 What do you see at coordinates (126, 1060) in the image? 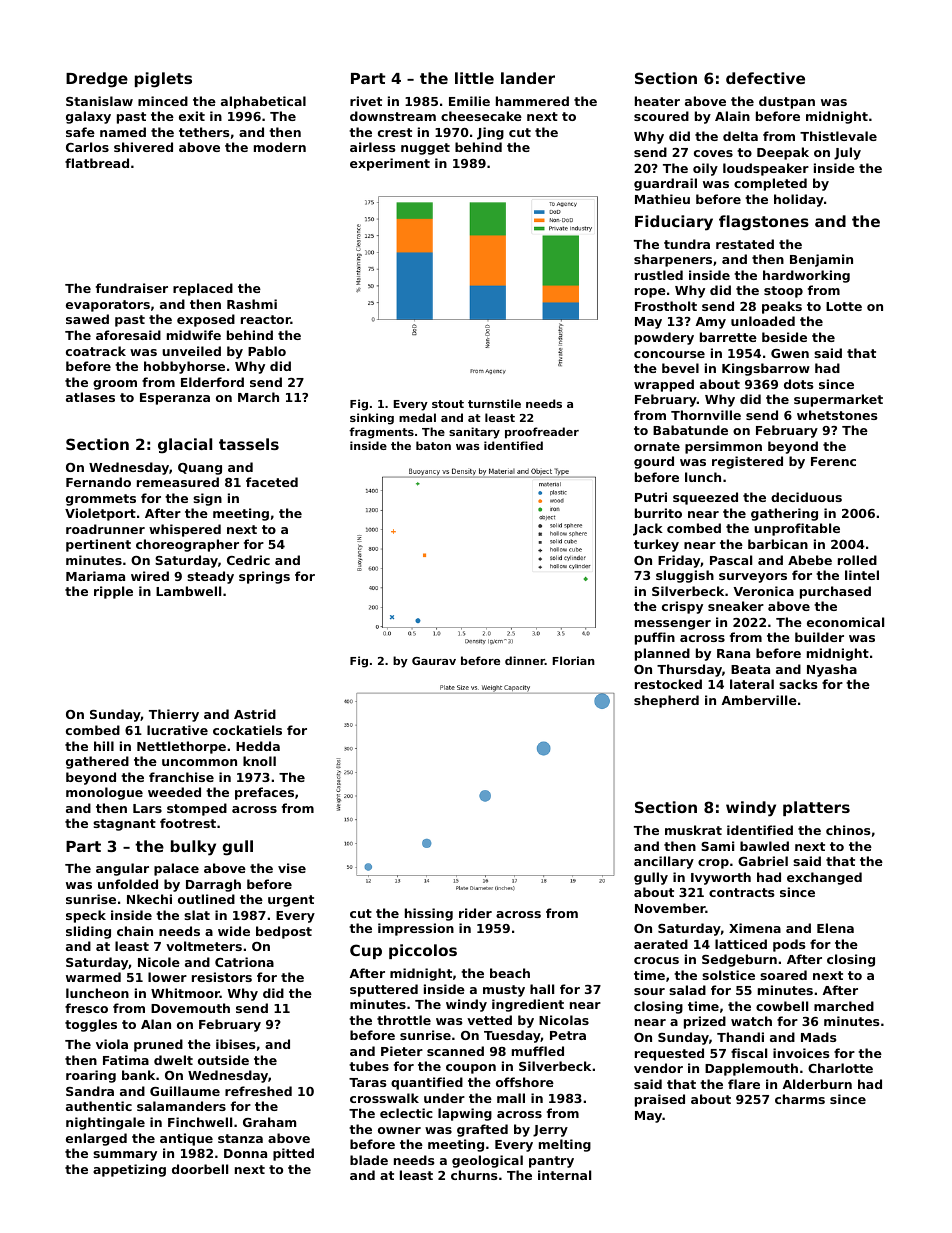
I see `Fatima` at bounding box center [126, 1060].
